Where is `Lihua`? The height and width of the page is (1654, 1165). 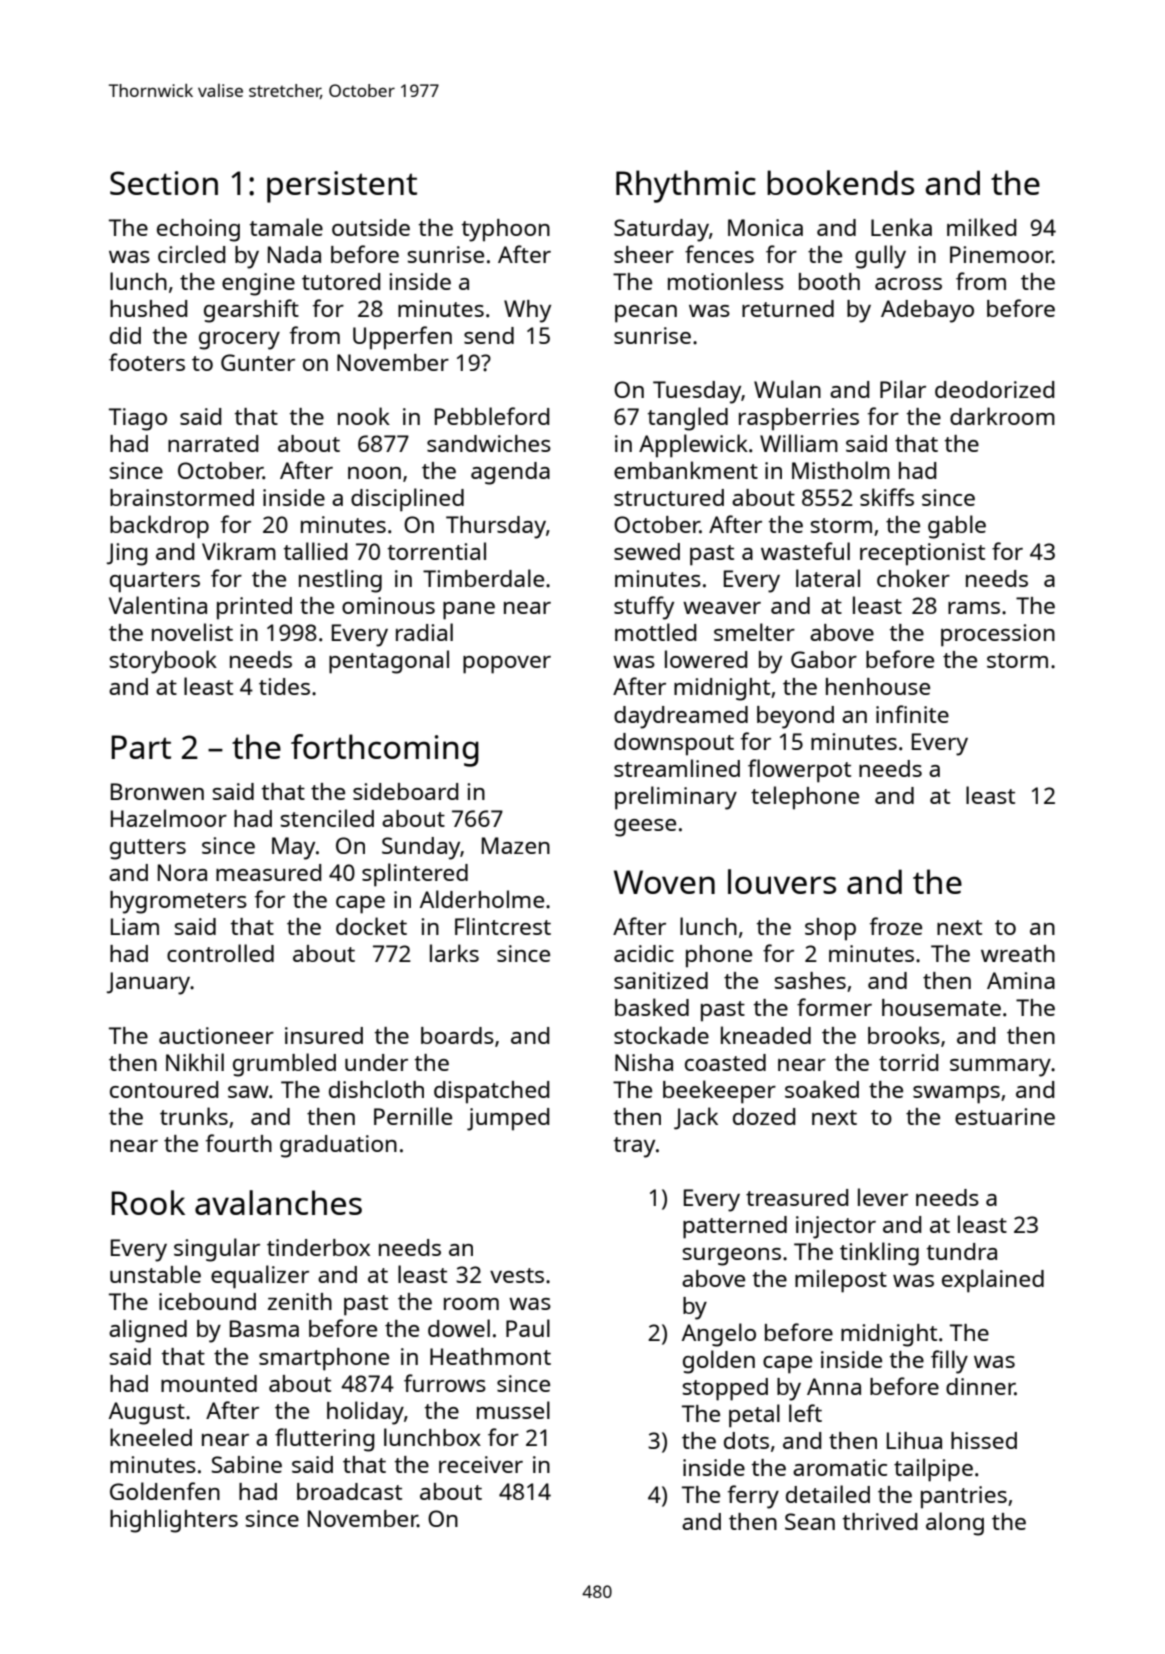 Lihua is located at coordinates (914, 1440).
